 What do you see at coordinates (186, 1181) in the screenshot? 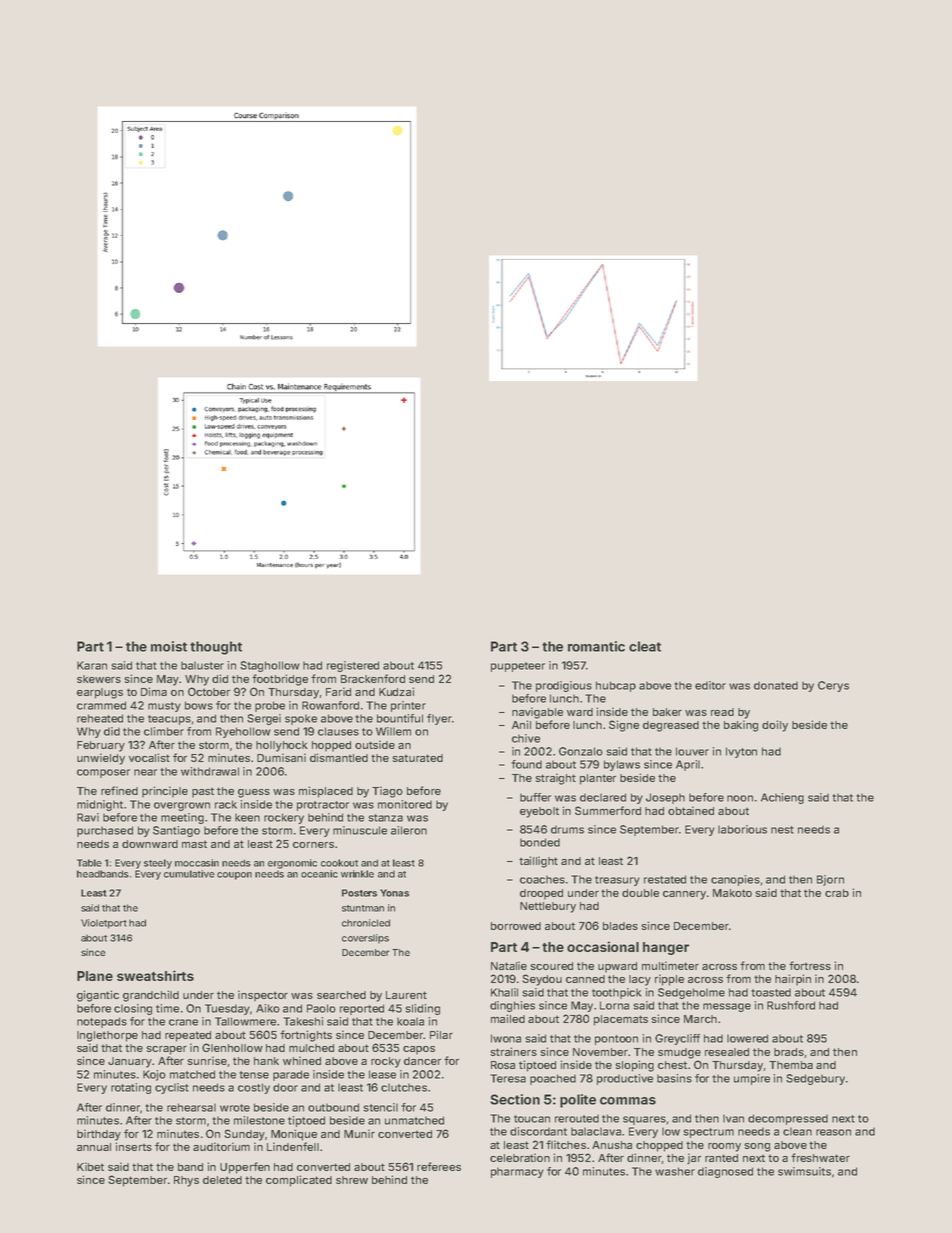
I see `Rhys` at bounding box center [186, 1181].
